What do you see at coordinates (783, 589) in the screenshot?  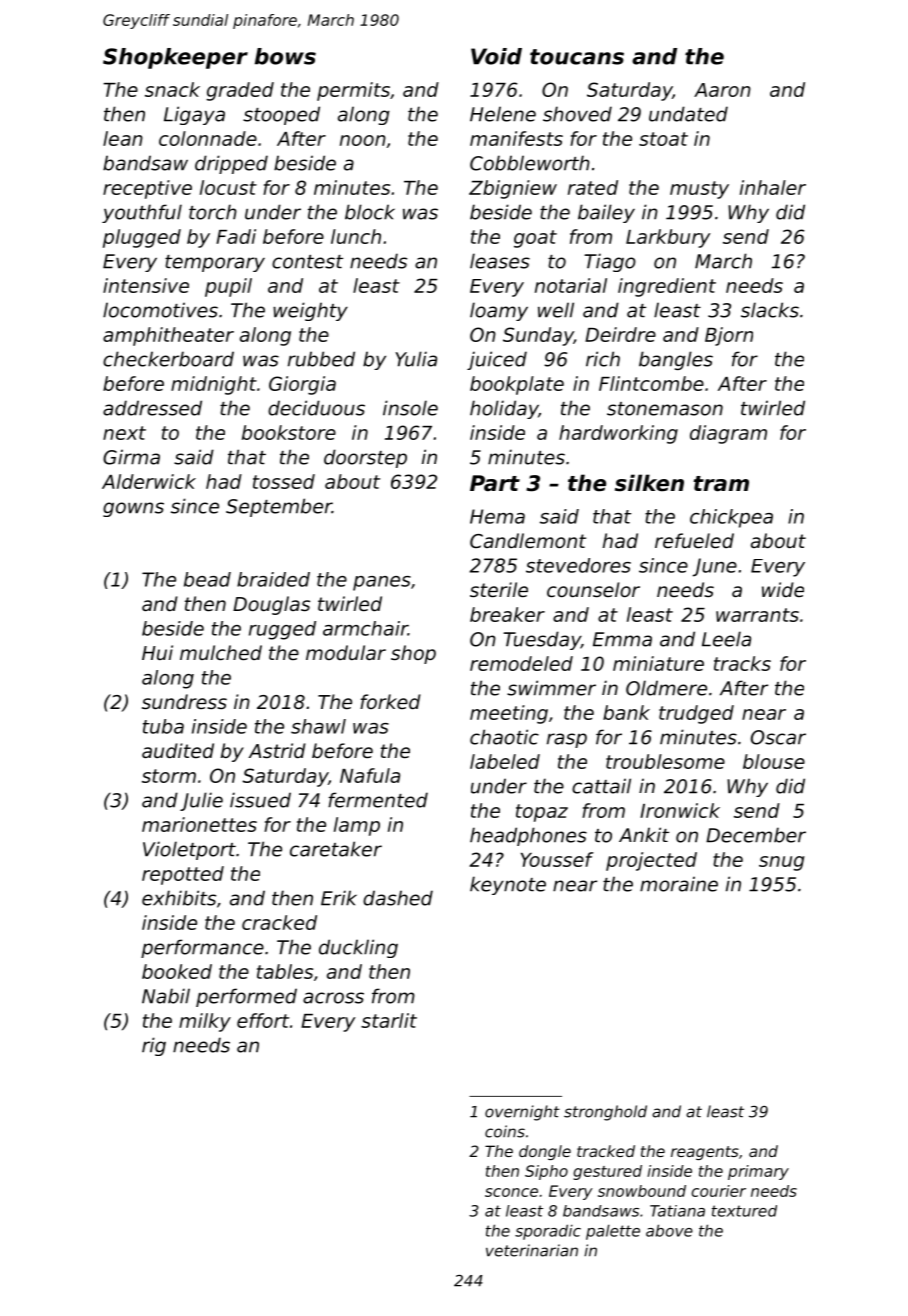 I see `wide` at bounding box center [783, 589].
